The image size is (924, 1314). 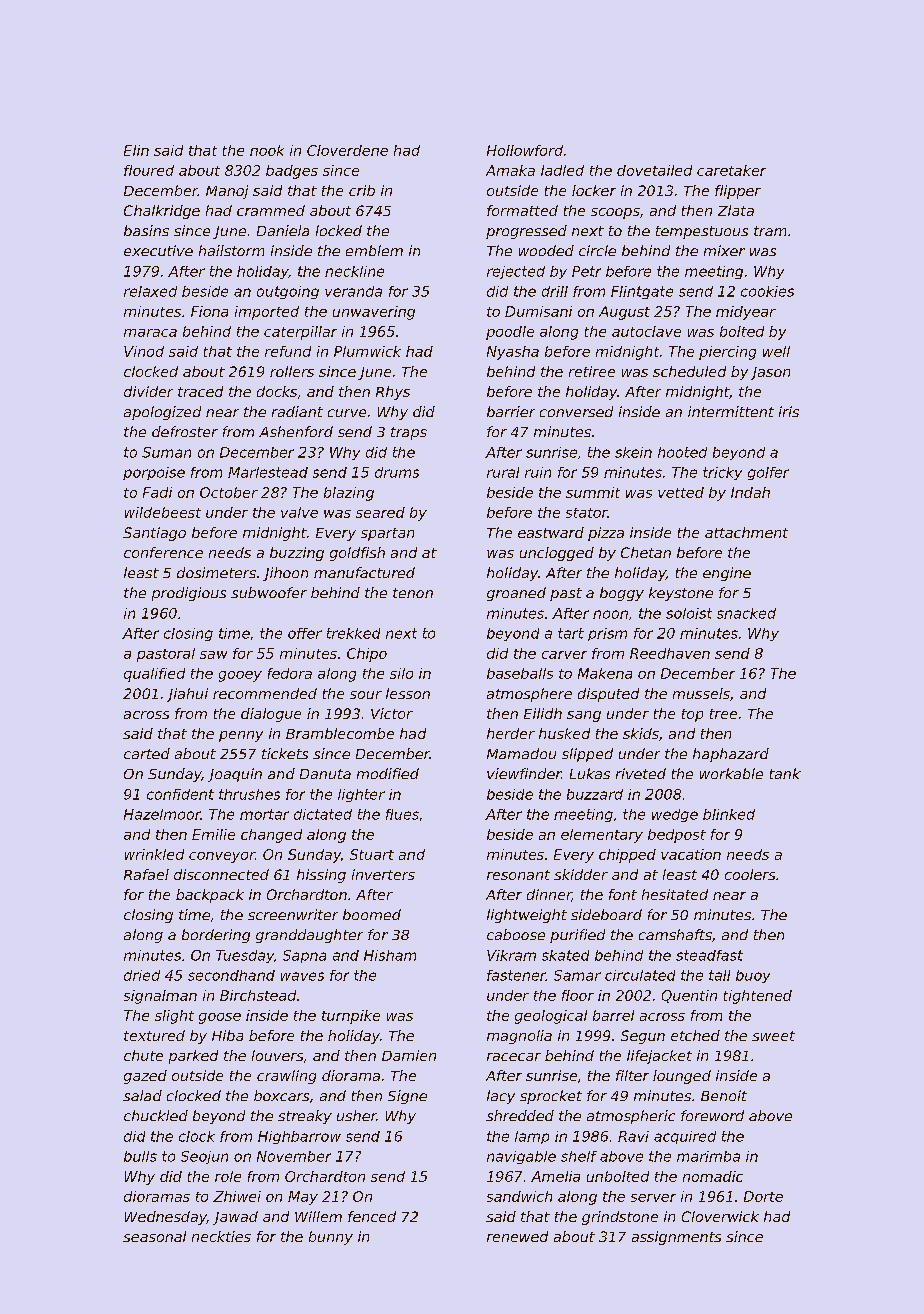 I want to click on keystone, so click(x=681, y=594).
